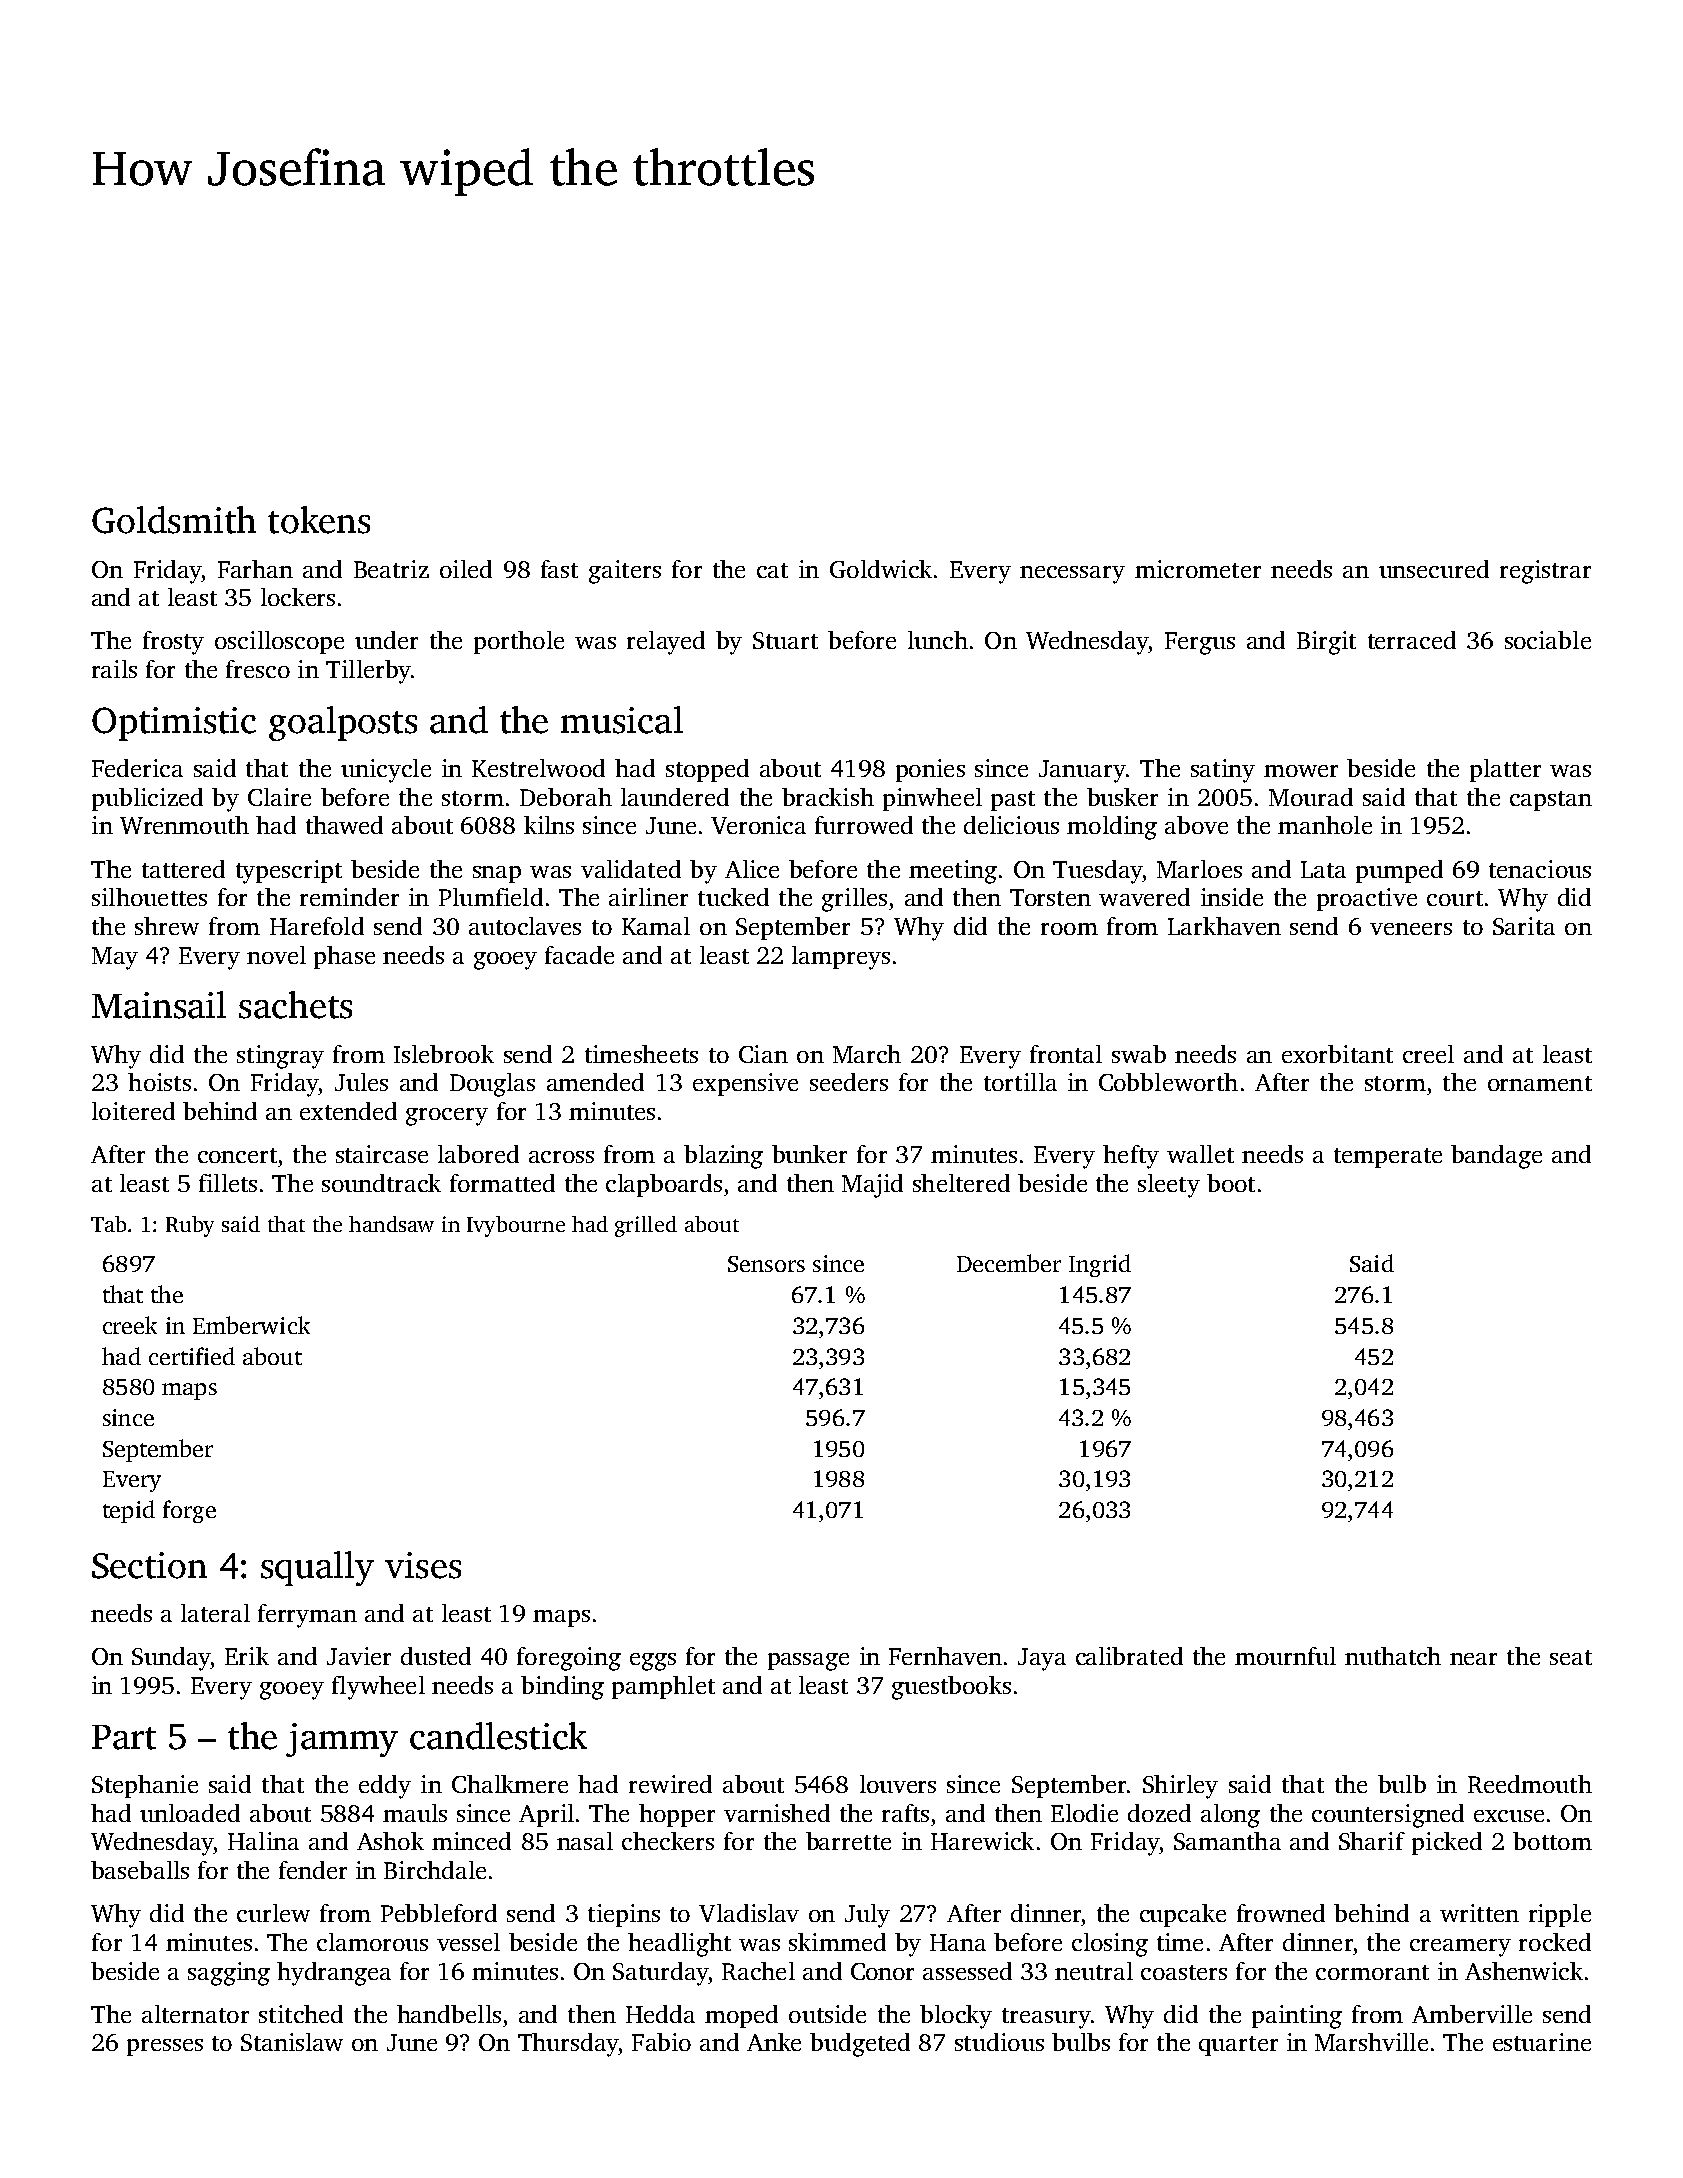 This screenshot has height=2178, width=1683. What do you see at coordinates (774, 2042) in the screenshot?
I see `Anke` at bounding box center [774, 2042].
